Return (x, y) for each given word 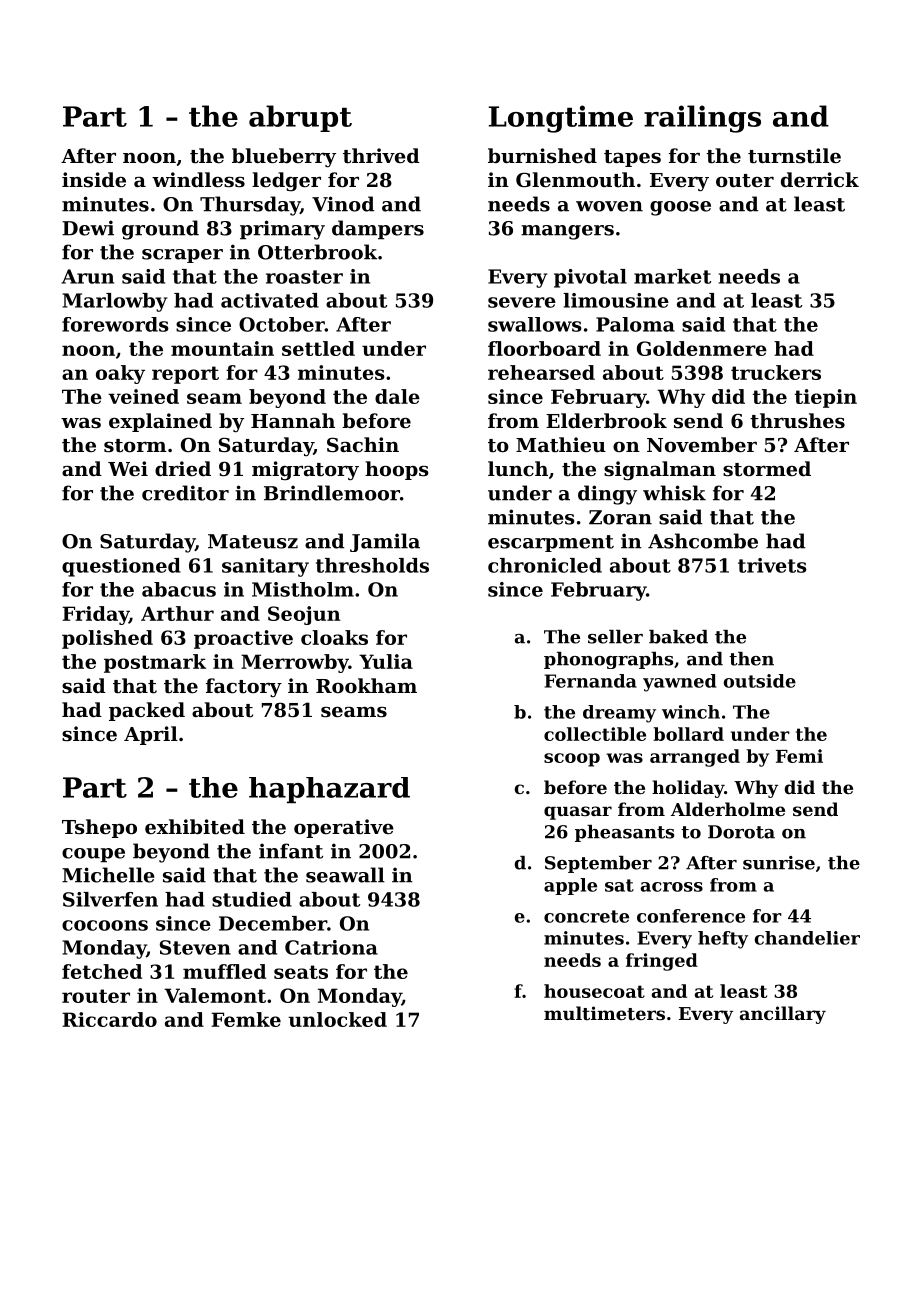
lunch (518, 468)
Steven (195, 947)
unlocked (337, 1019)
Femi (799, 756)
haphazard (329, 790)
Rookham (366, 685)
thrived (381, 155)
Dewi (88, 228)
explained (160, 422)
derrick (820, 179)
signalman (660, 471)
